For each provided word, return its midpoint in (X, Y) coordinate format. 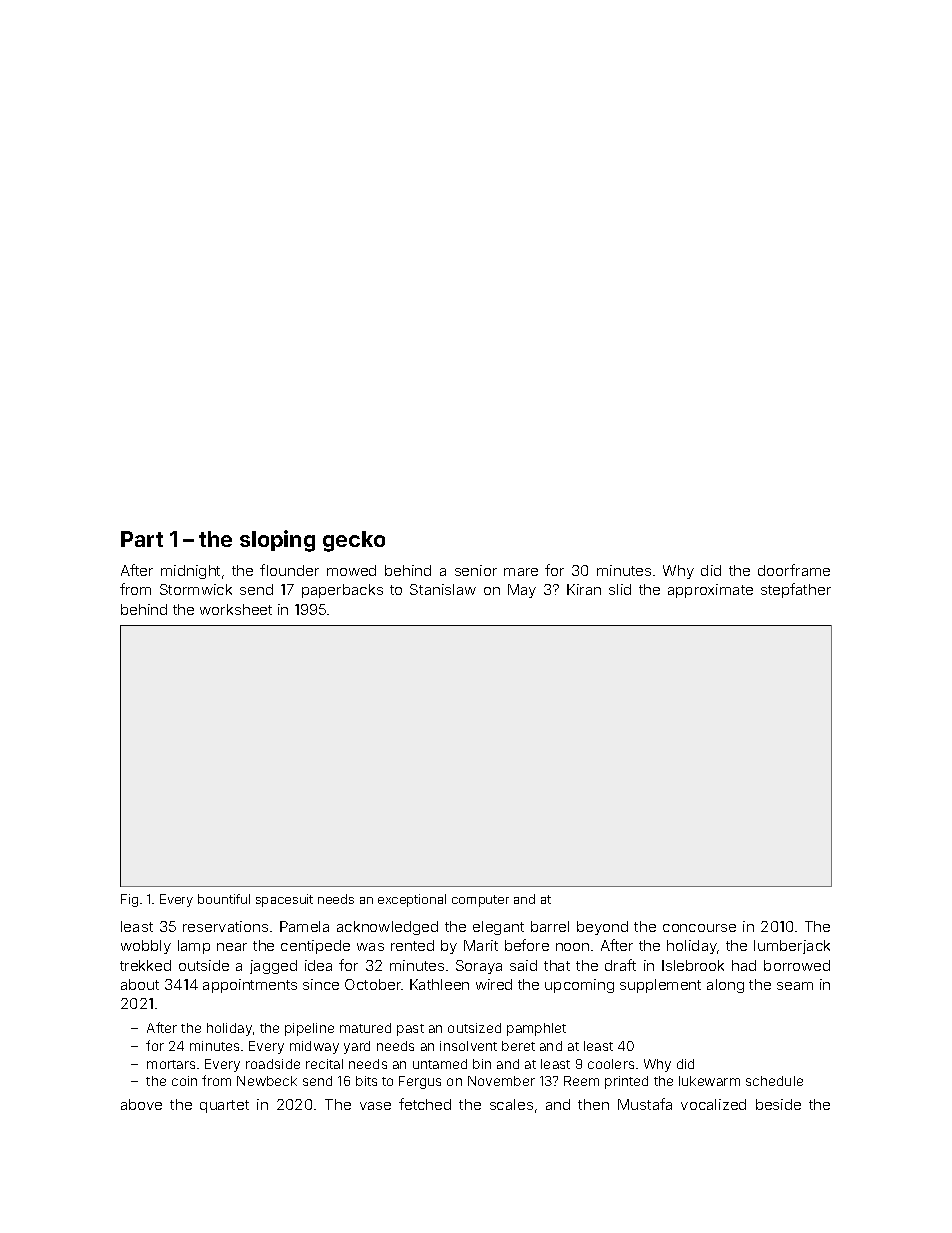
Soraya (479, 967)
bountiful (224, 899)
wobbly (146, 947)
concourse (699, 928)
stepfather (796, 590)
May (522, 591)
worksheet (236, 609)
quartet (224, 1106)
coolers (611, 1064)
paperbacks (342, 591)
